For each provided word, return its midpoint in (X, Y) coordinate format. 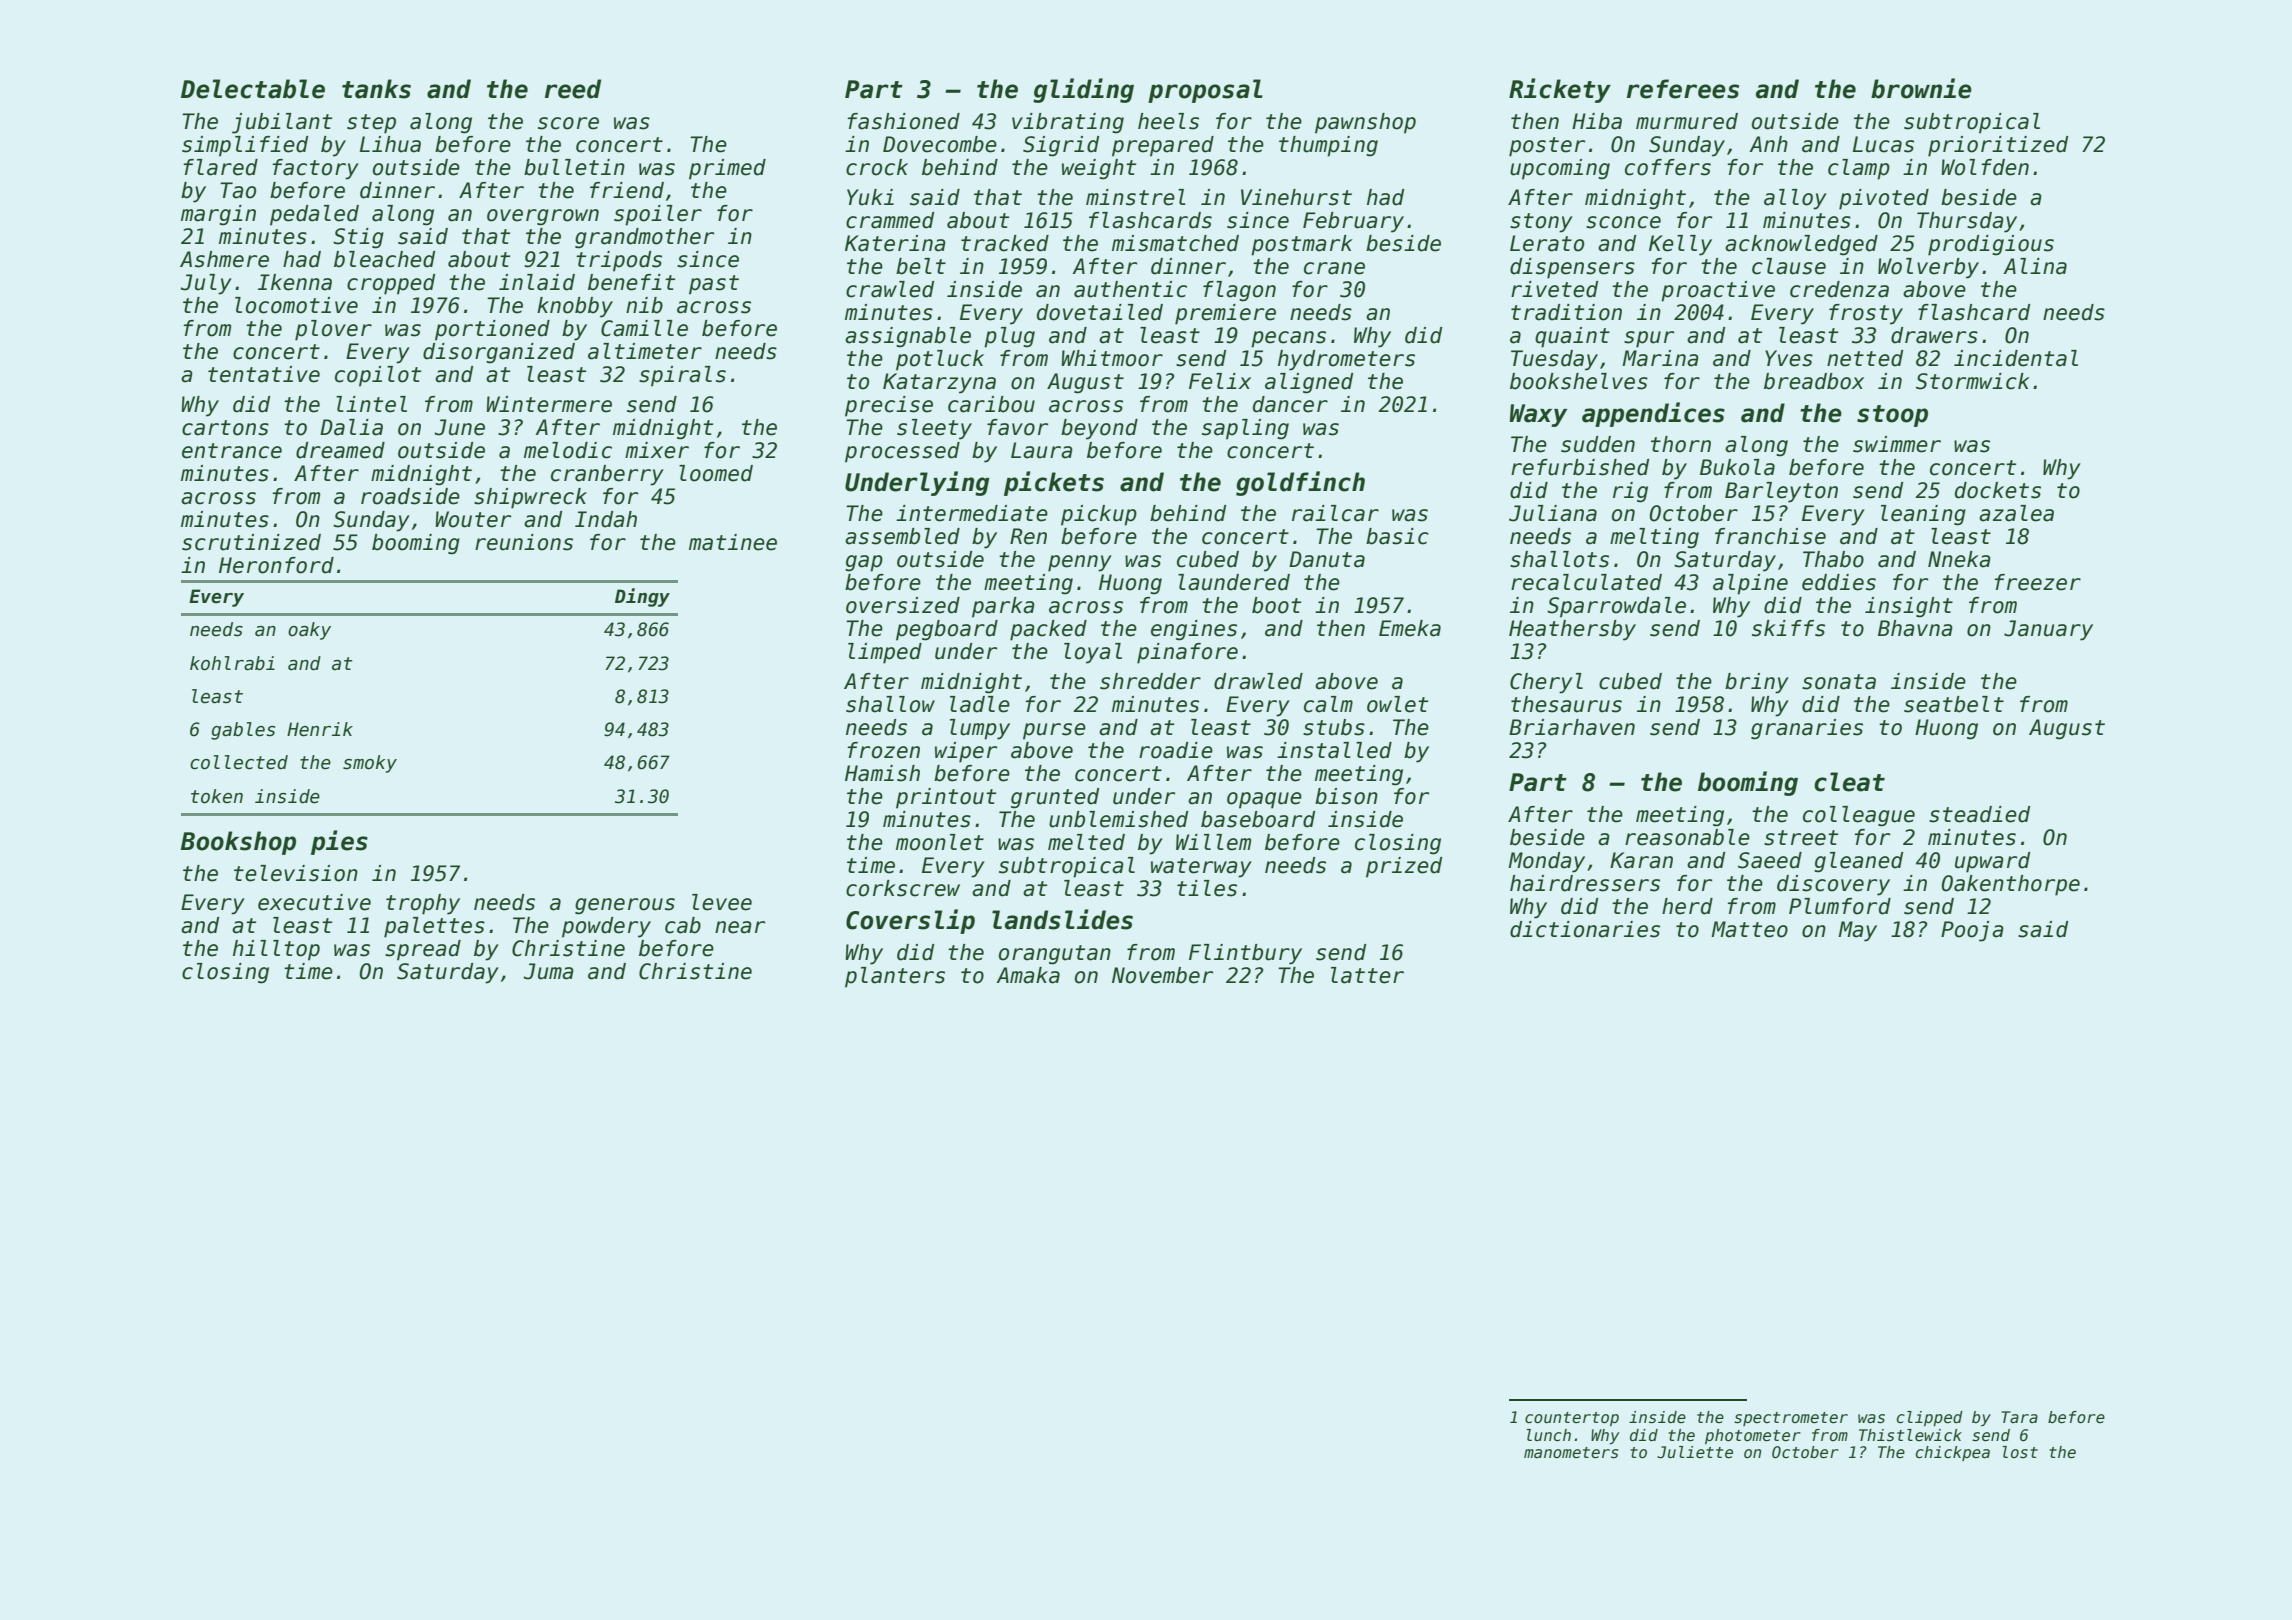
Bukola (1737, 467)
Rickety (1560, 90)
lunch (1548, 1435)
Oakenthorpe (2011, 885)
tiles (1207, 888)
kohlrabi (232, 663)
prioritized (1998, 146)
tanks (376, 89)
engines (1194, 630)
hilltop (276, 950)
